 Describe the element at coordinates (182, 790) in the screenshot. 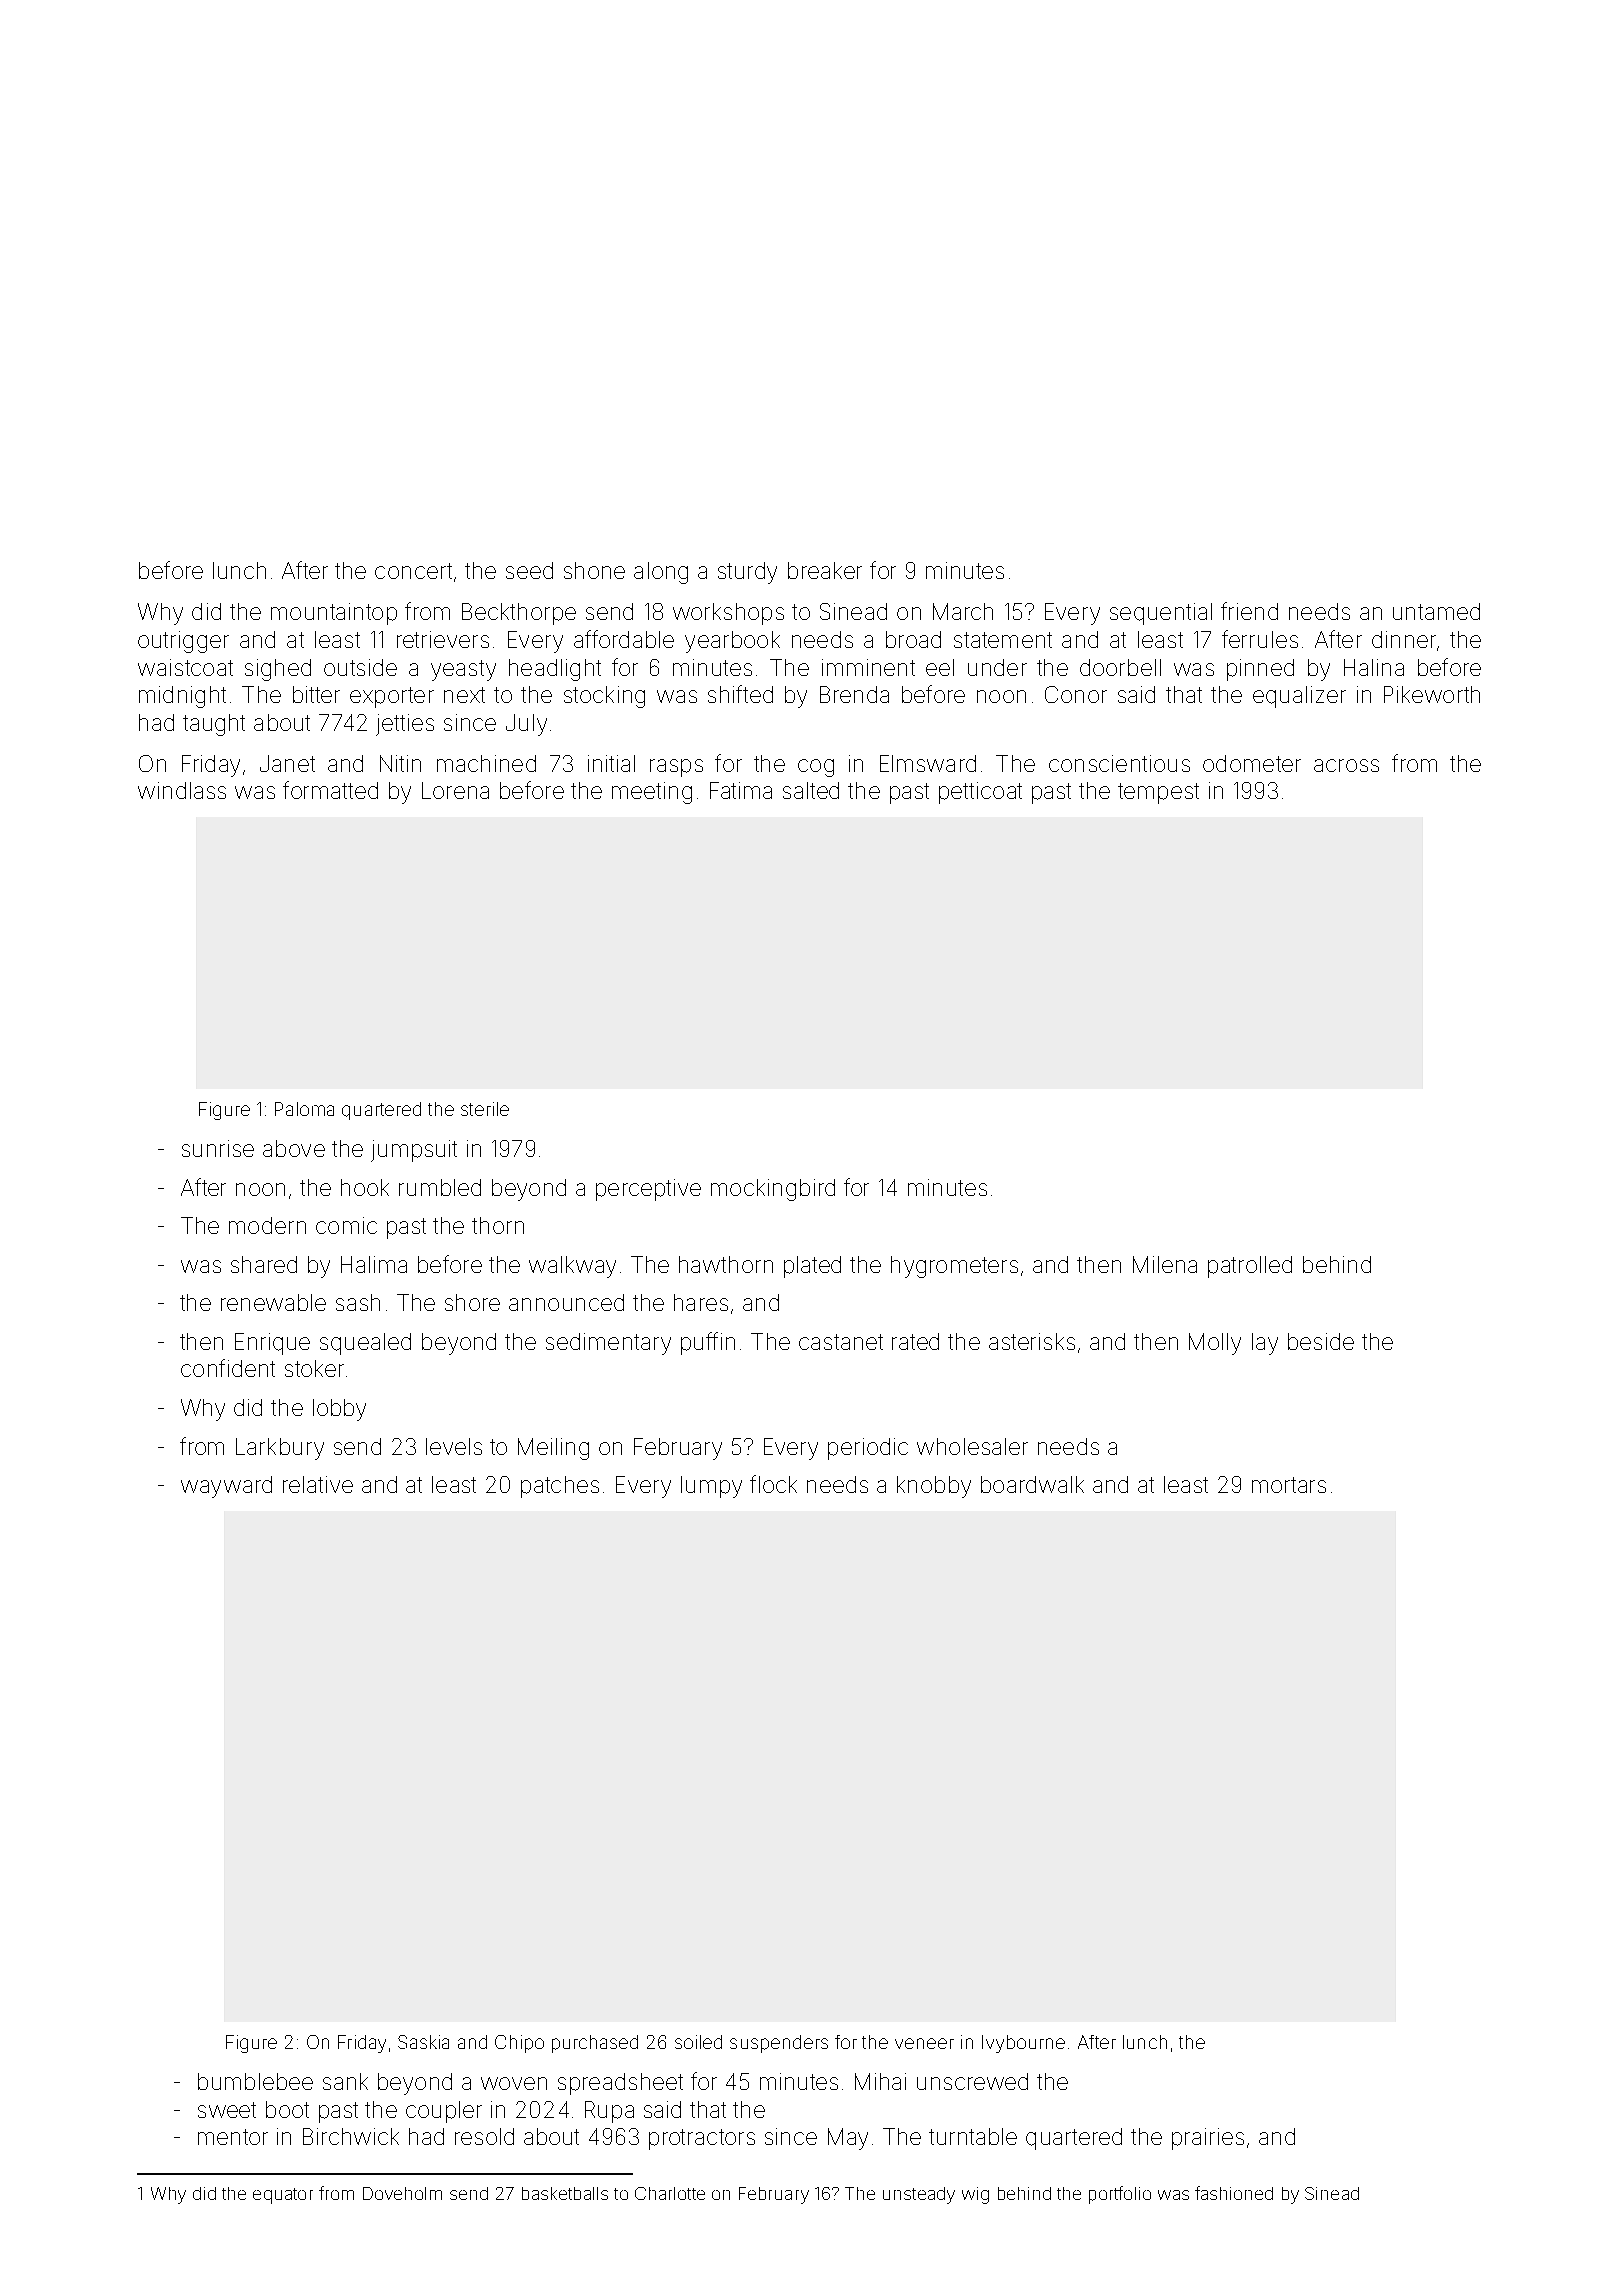

I see `windlass` at that location.
